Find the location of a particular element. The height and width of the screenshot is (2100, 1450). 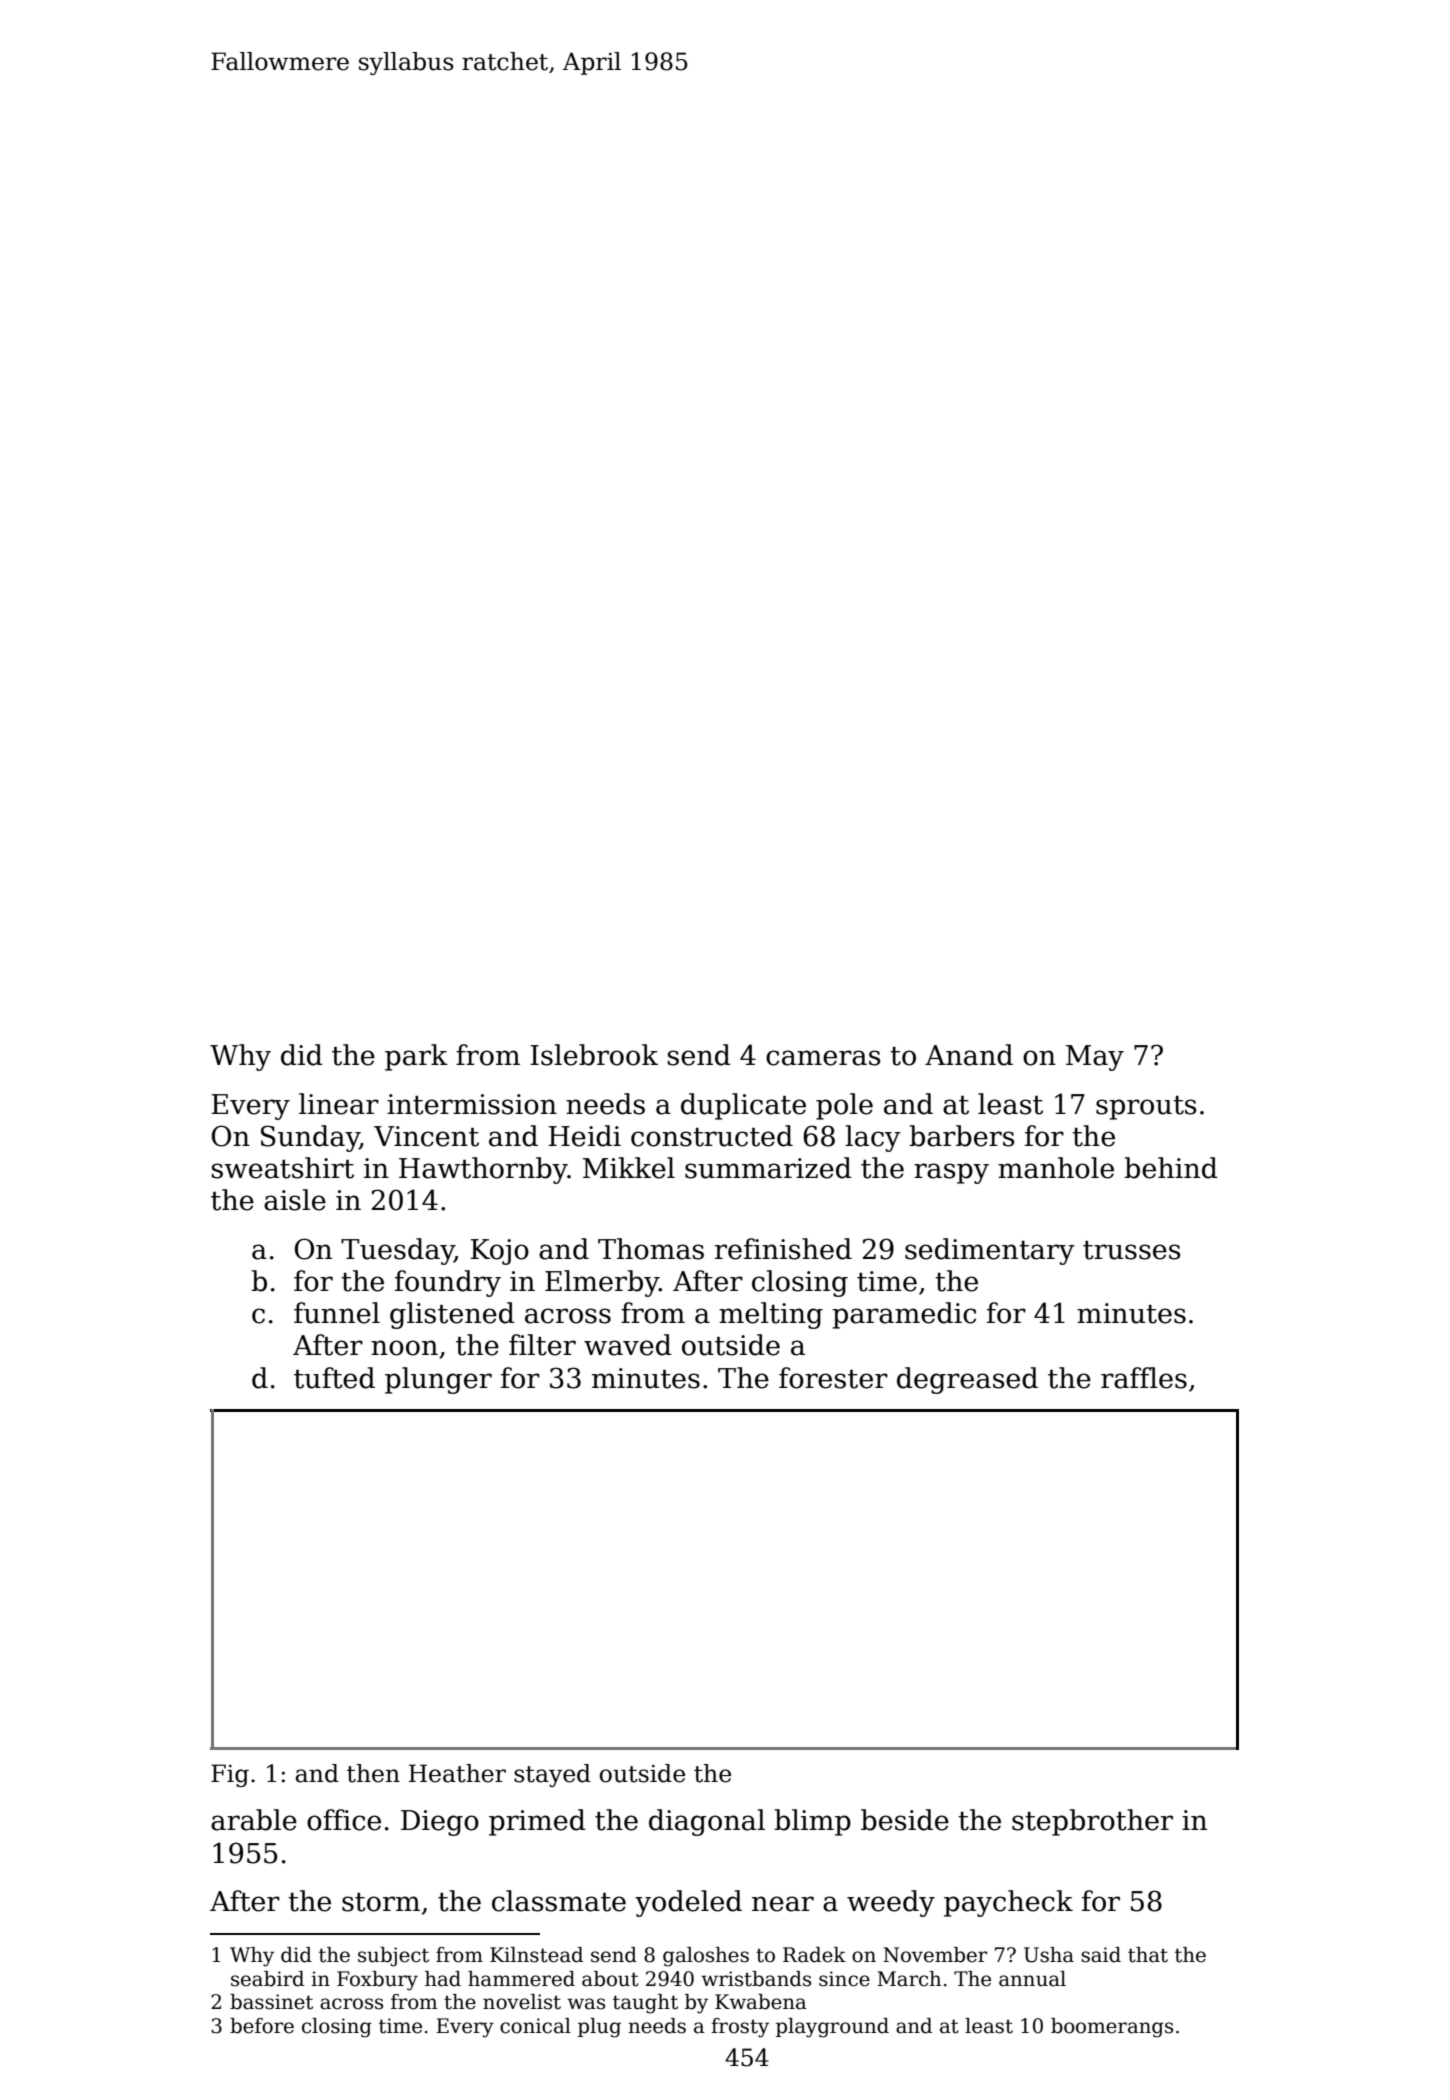

Hawthornby is located at coordinates (483, 1170).
